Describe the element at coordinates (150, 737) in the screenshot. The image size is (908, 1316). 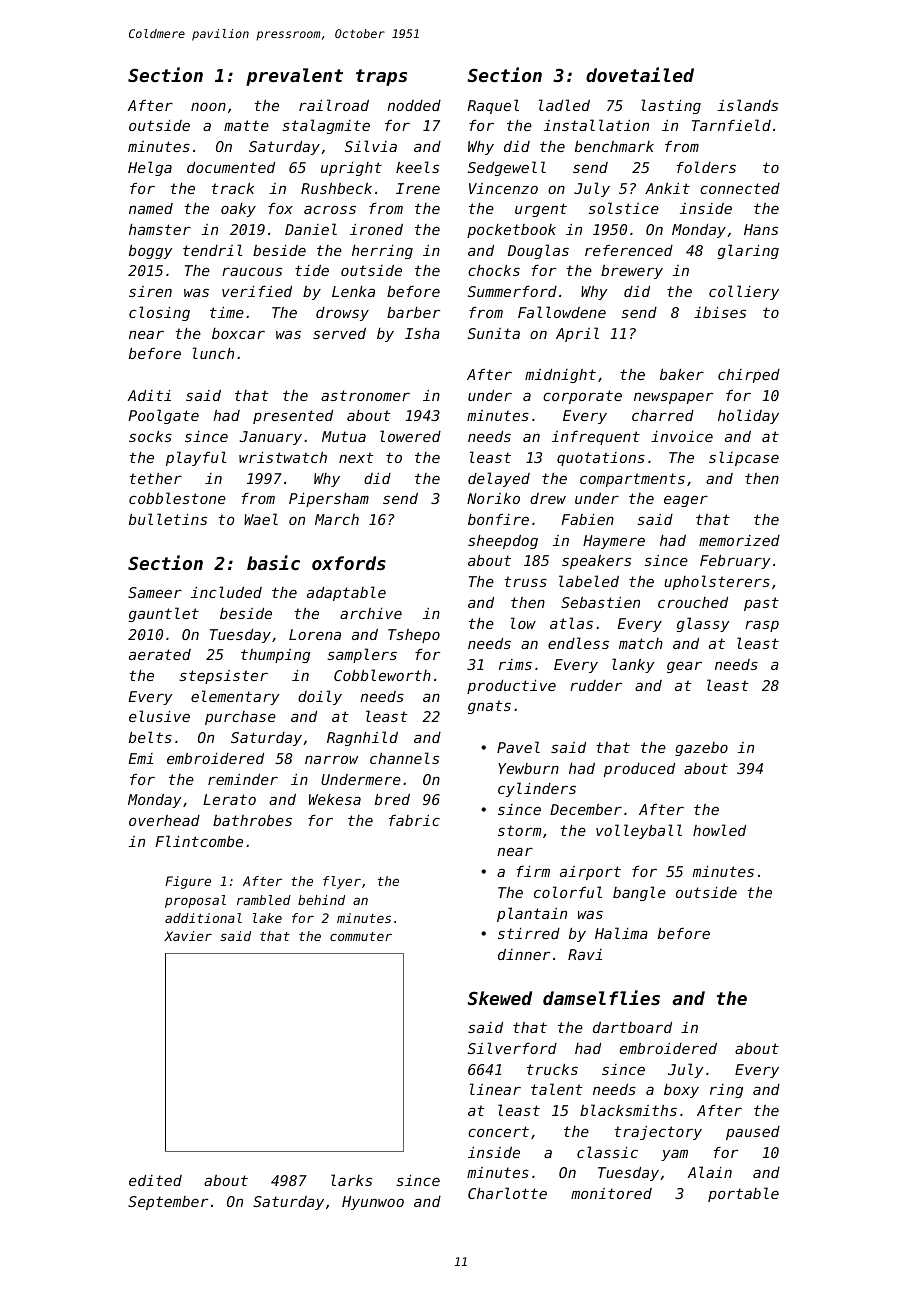
I see `belts` at that location.
